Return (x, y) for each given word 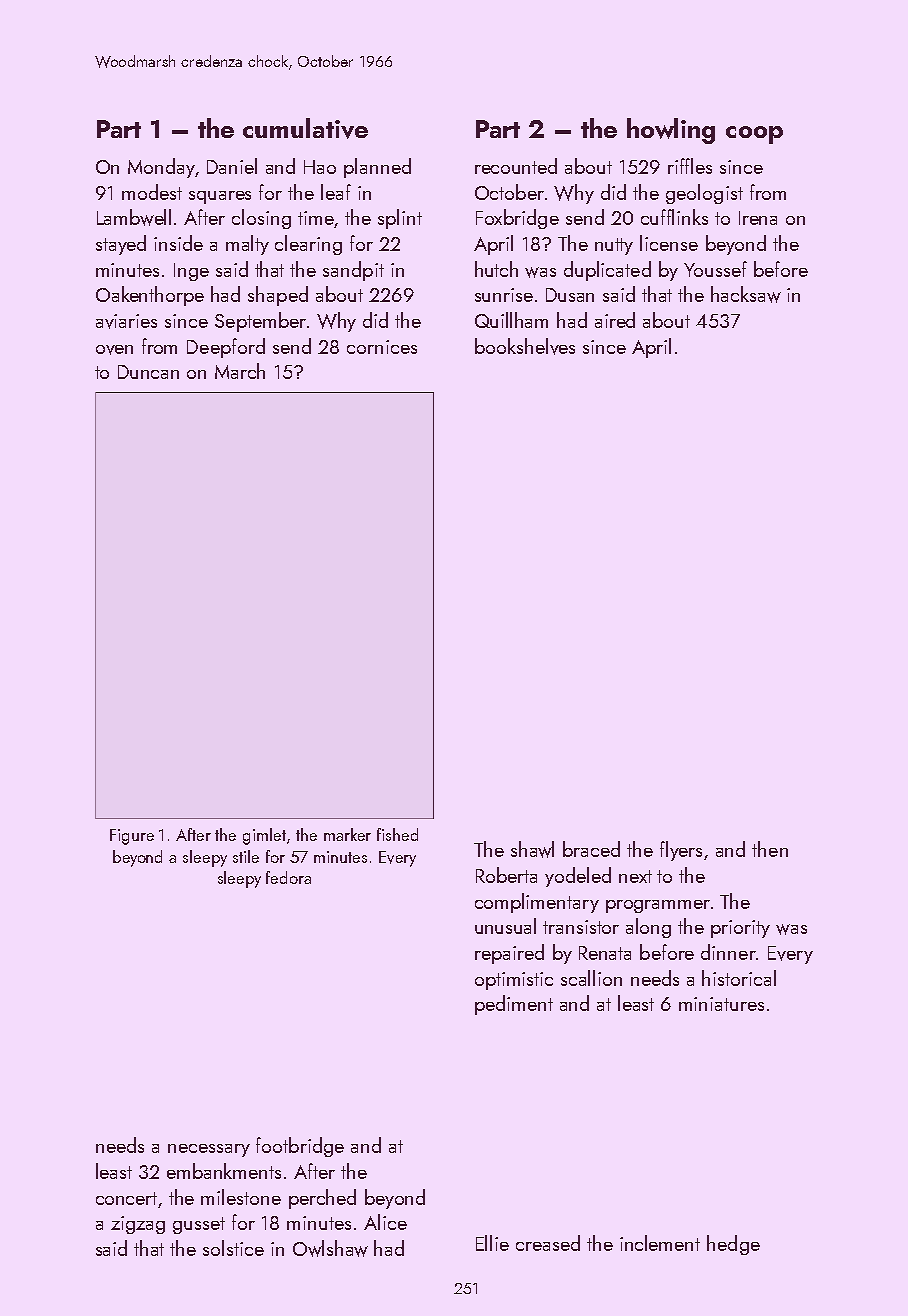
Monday (161, 168)
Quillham (511, 320)
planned (377, 168)
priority (740, 929)
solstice (233, 1248)
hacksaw (746, 294)
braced (591, 849)
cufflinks (674, 217)
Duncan (148, 372)
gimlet (264, 836)
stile (246, 856)
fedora (288, 877)
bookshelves (525, 346)
